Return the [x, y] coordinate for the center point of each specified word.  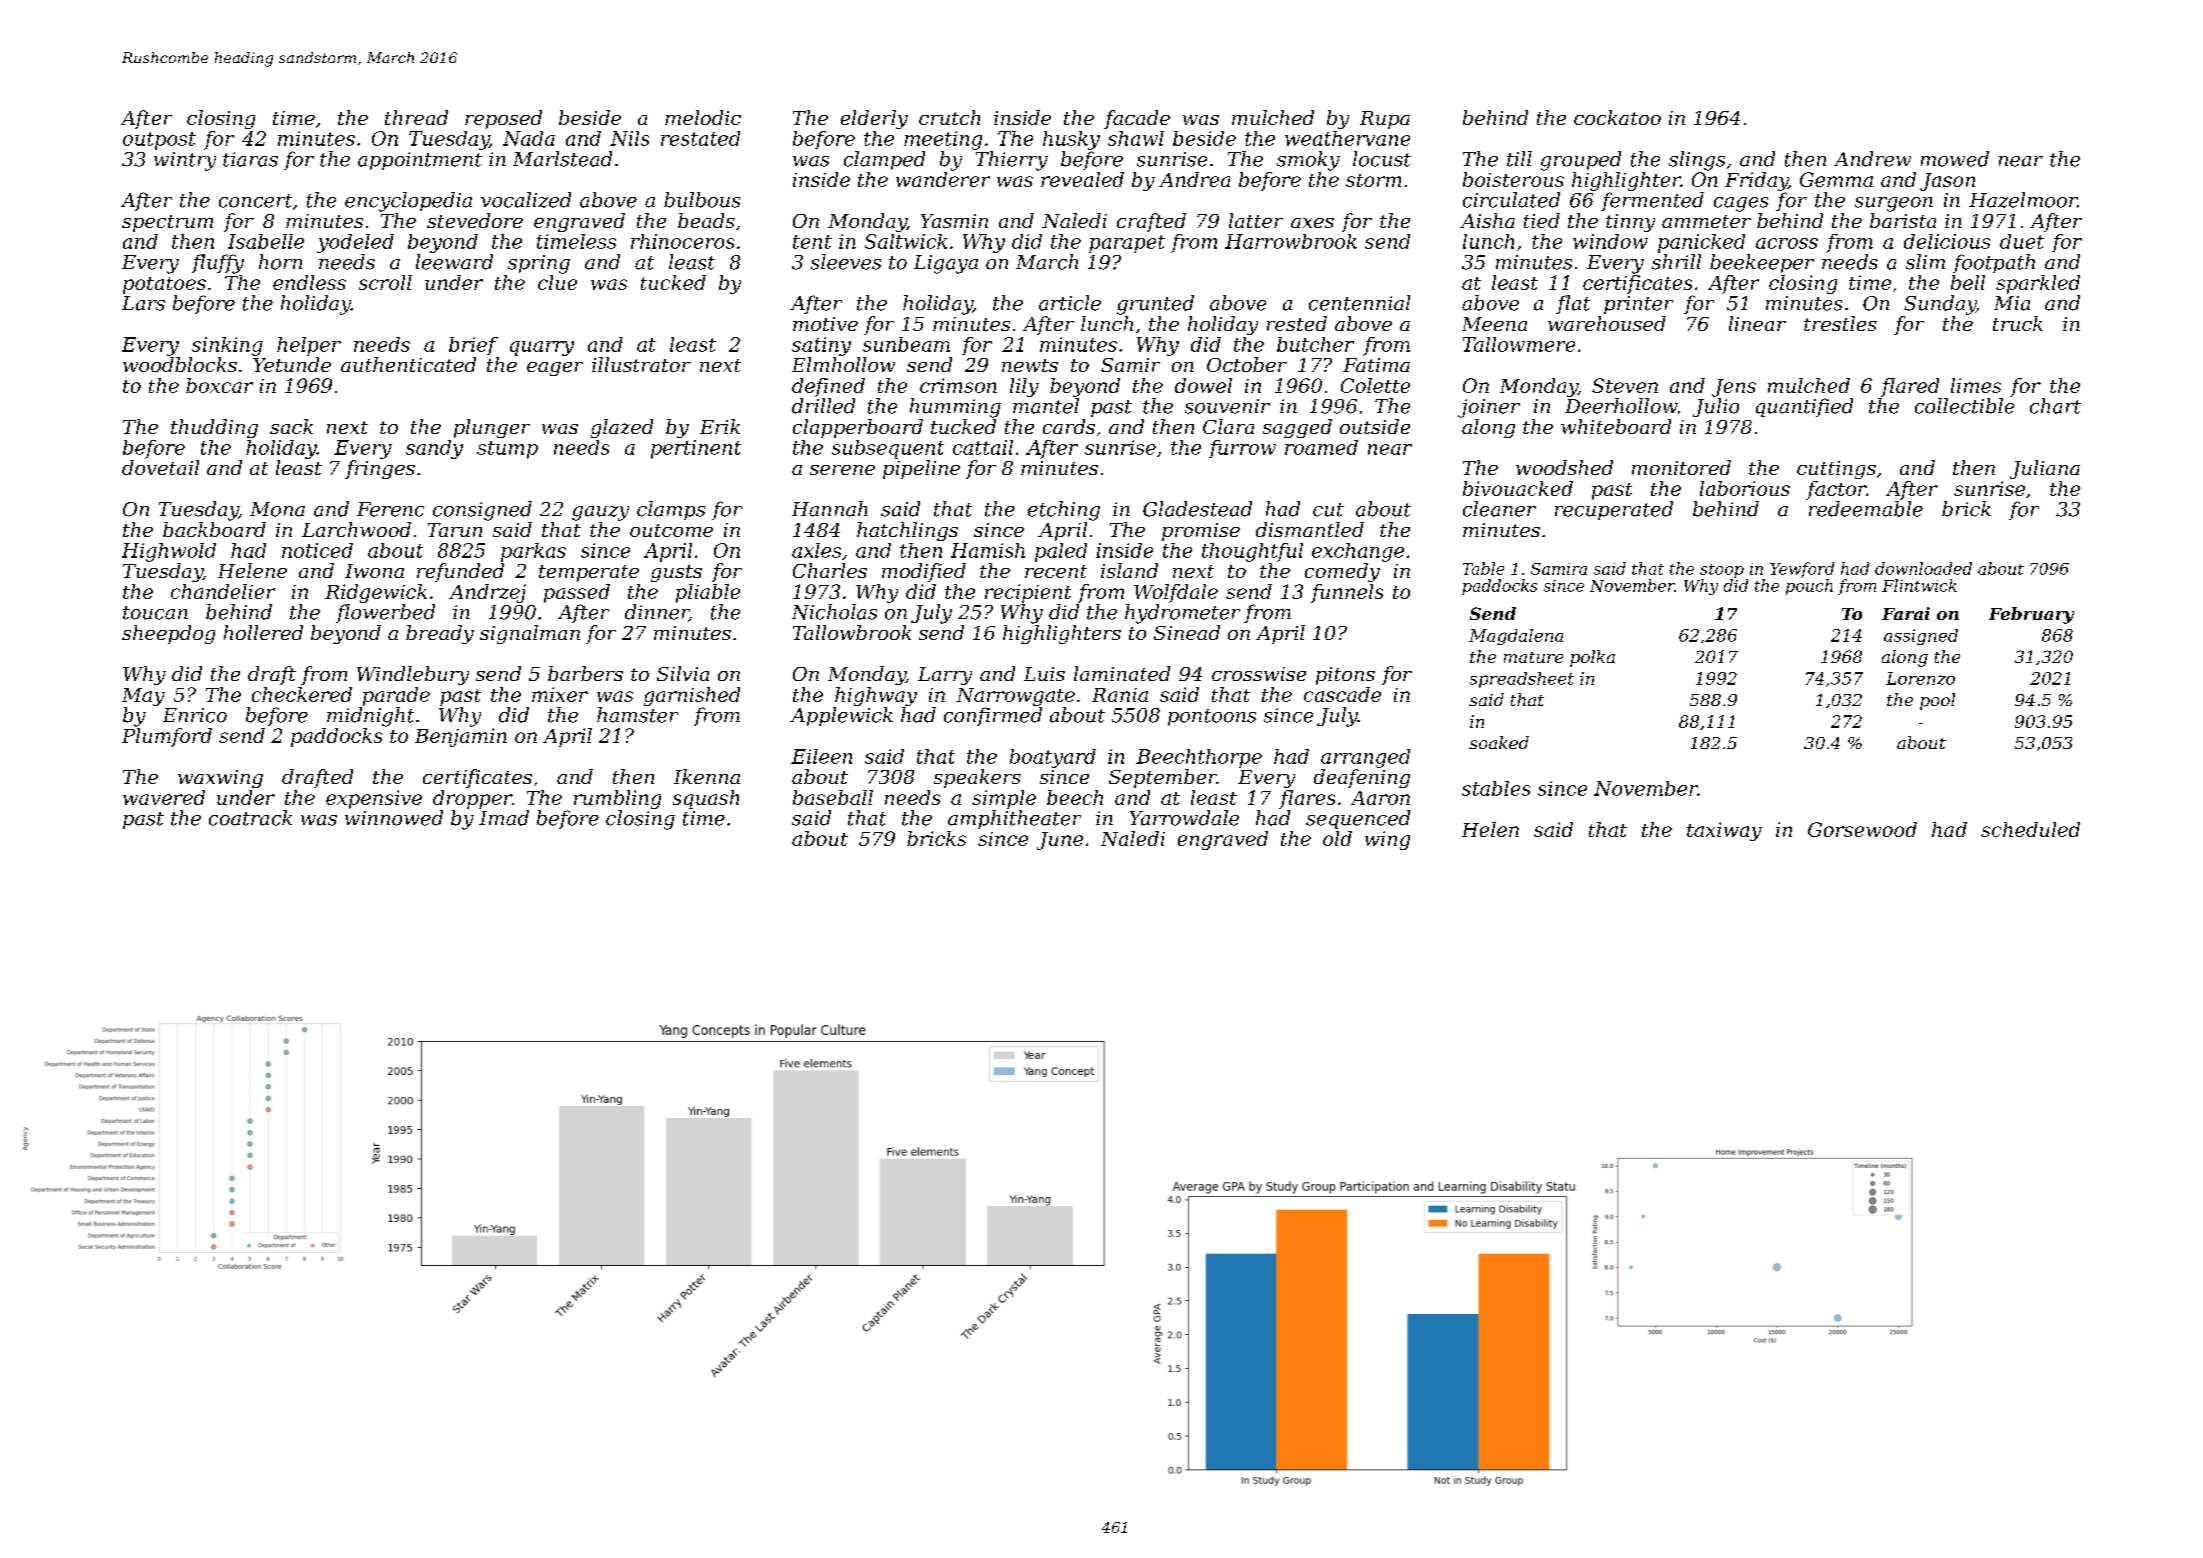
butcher [1315, 344]
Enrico [195, 715]
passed [577, 593]
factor [1836, 490]
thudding [214, 428]
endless [309, 282]
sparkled [2038, 284]
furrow [1242, 449]
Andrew [1872, 159]
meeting [943, 140]
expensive [374, 799]
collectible [1964, 406]
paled [1061, 552]
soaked [1499, 742]
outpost [159, 141]
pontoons [1212, 717]
